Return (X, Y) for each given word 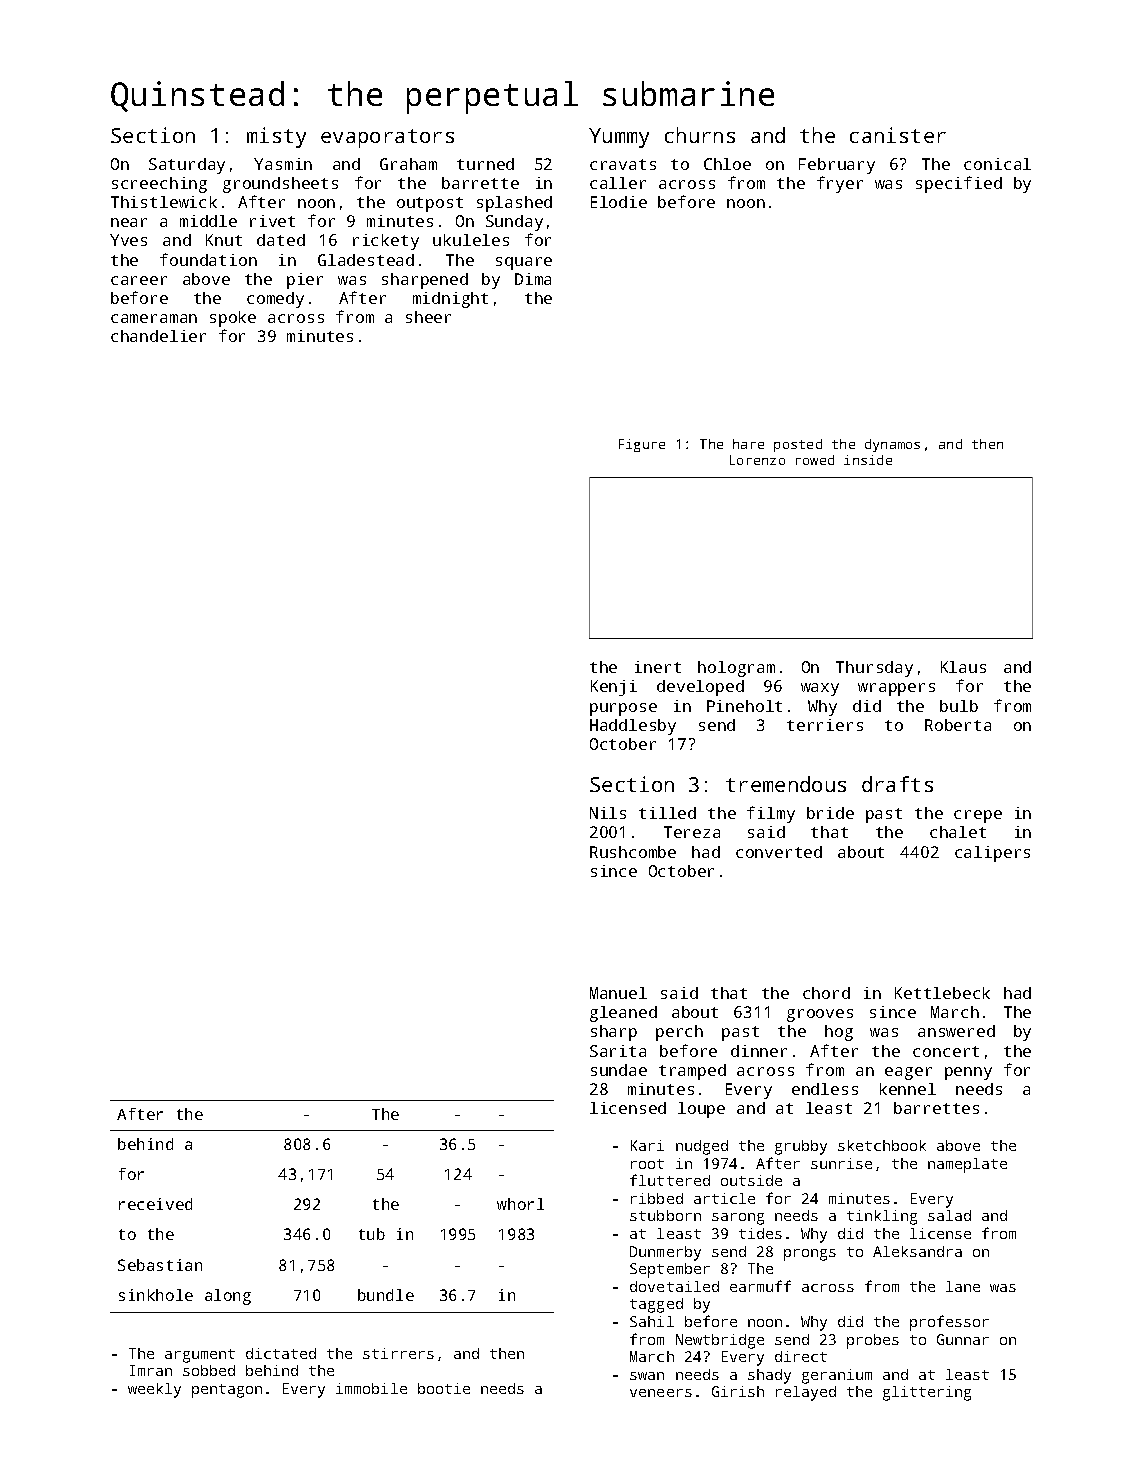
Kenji (614, 688)
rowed (815, 460)
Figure (642, 445)
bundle (386, 1295)
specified (959, 184)
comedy (275, 300)
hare (748, 444)
